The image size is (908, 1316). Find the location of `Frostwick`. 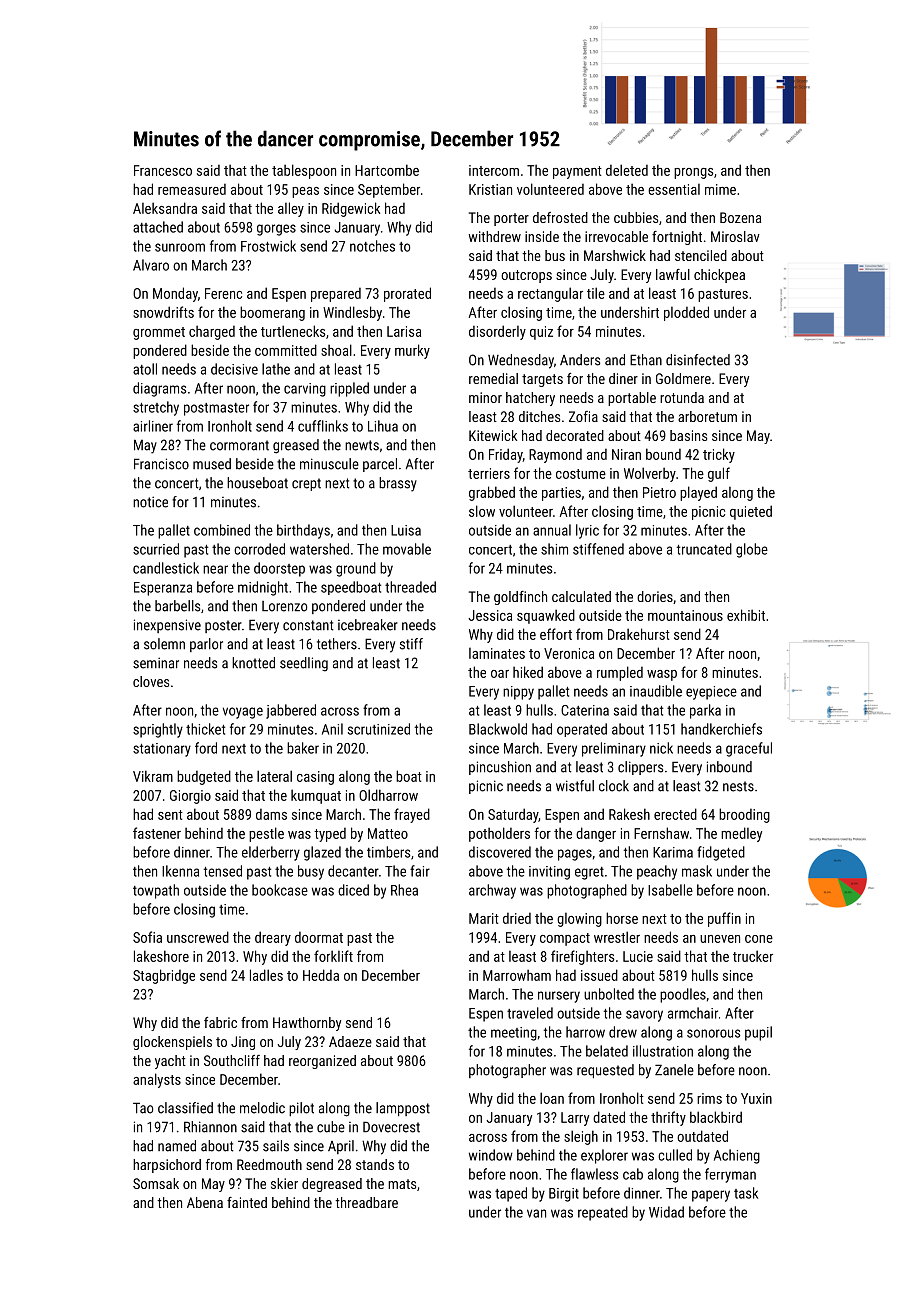

Frostwick is located at coordinates (268, 246).
